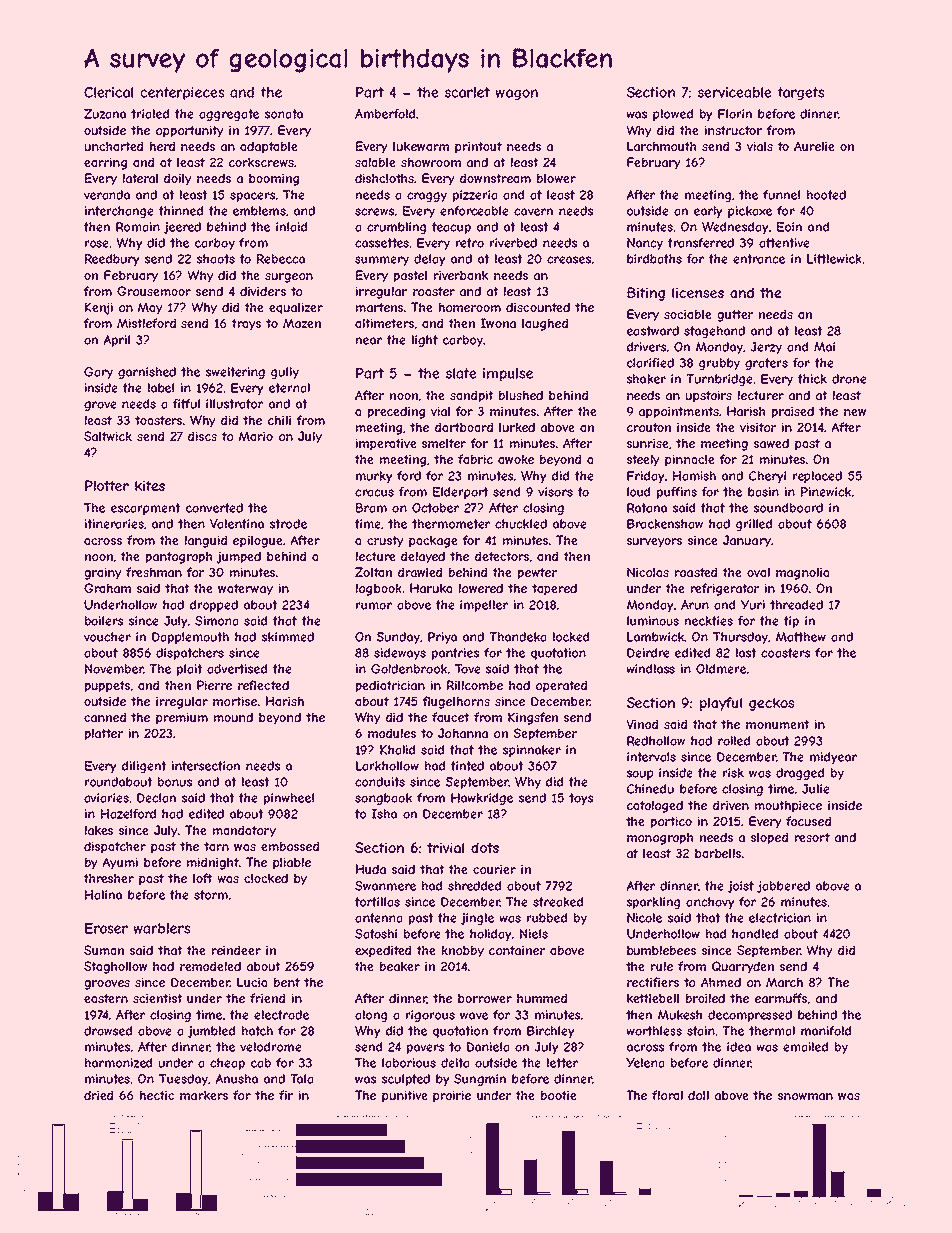 The height and width of the screenshot is (1233, 952). I want to click on sonata, so click(284, 114).
